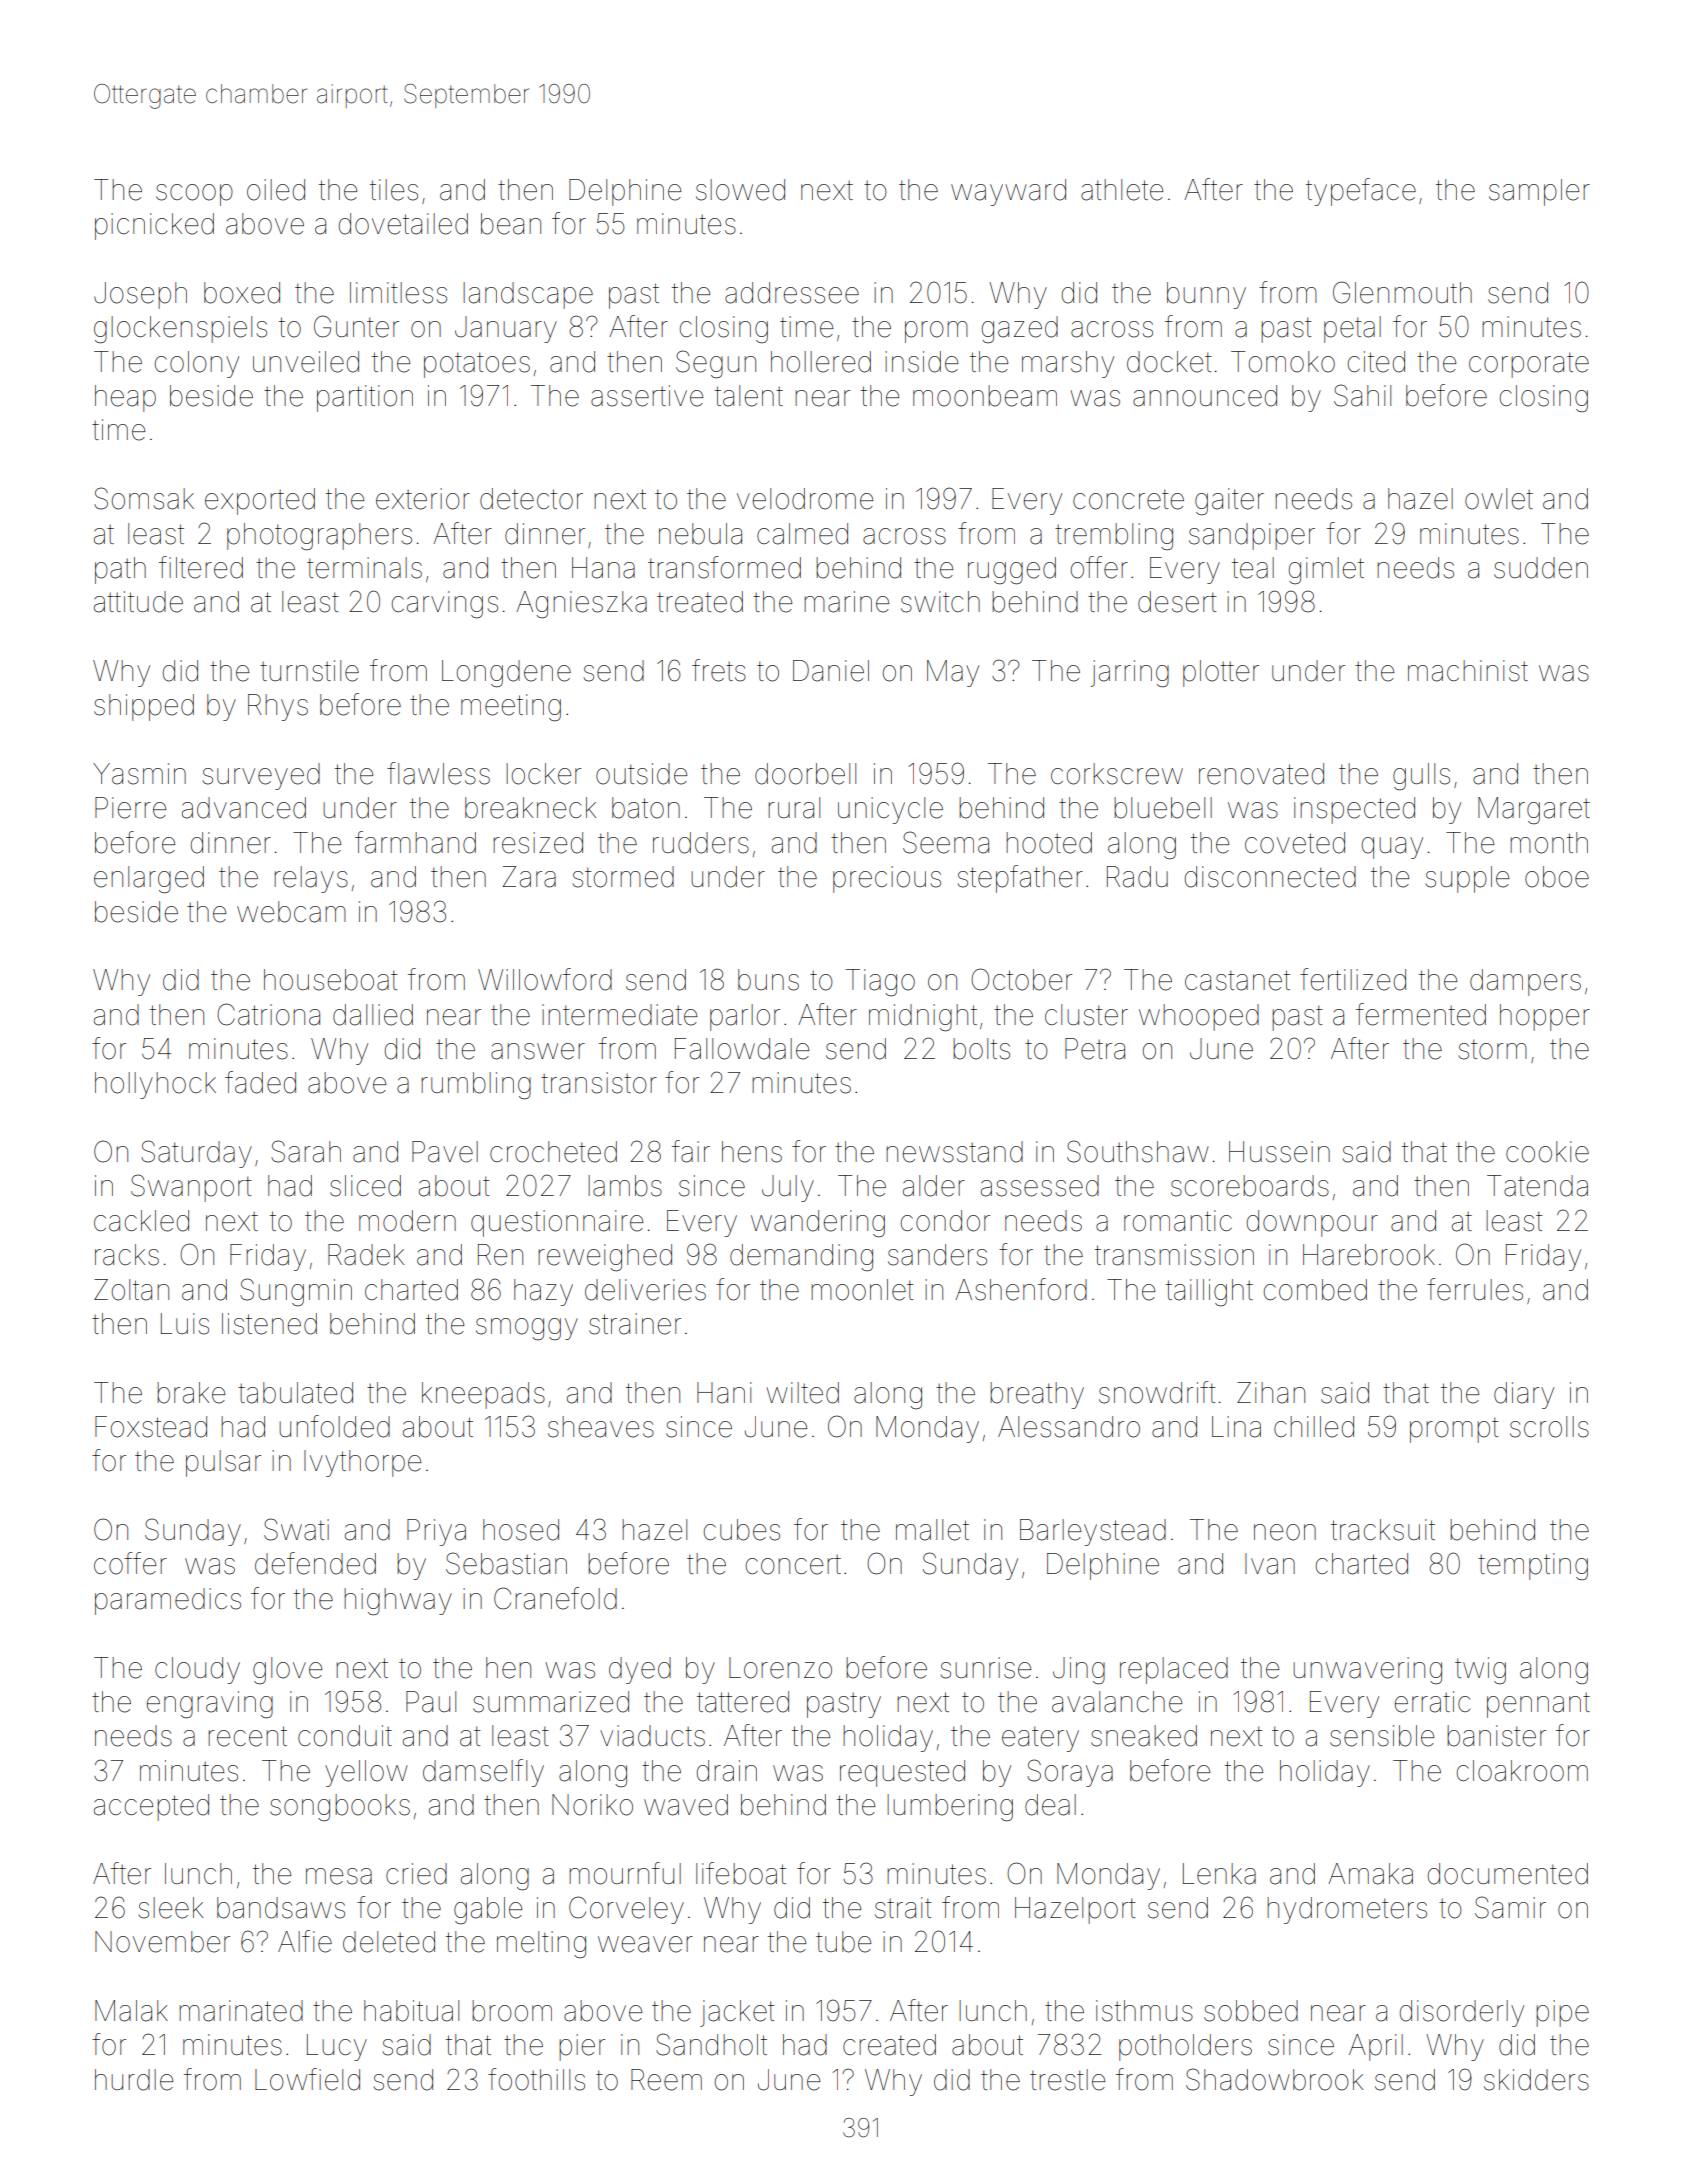 The image size is (1683, 2178). What do you see at coordinates (191, 1393) in the screenshot?
I see `brake` at bounding box center [191, 1393].
